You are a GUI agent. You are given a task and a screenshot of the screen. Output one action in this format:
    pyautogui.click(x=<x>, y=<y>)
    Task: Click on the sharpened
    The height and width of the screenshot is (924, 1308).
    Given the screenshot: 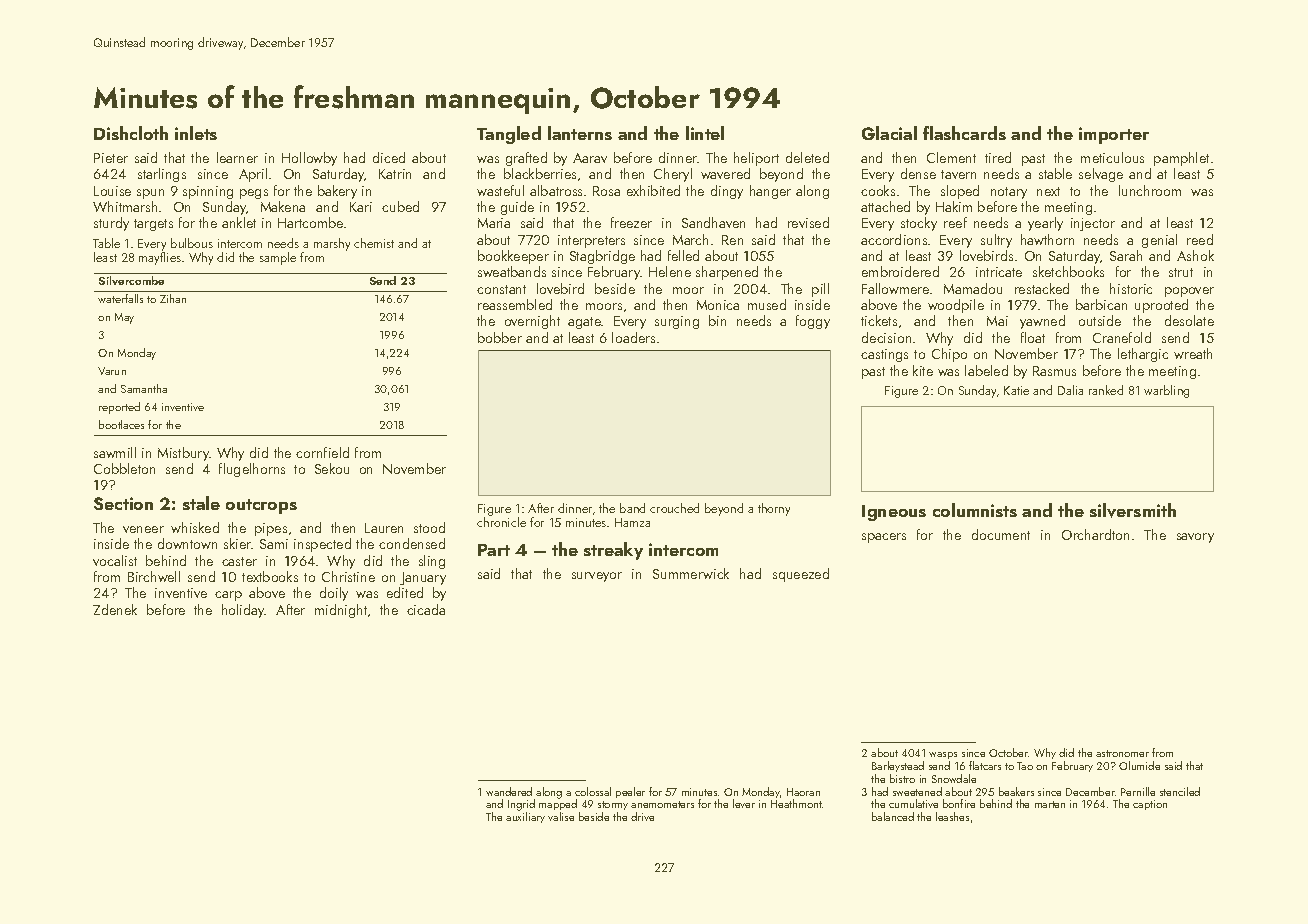 What is the action you would take?
    pyautogui.click(x=727, y=273)
